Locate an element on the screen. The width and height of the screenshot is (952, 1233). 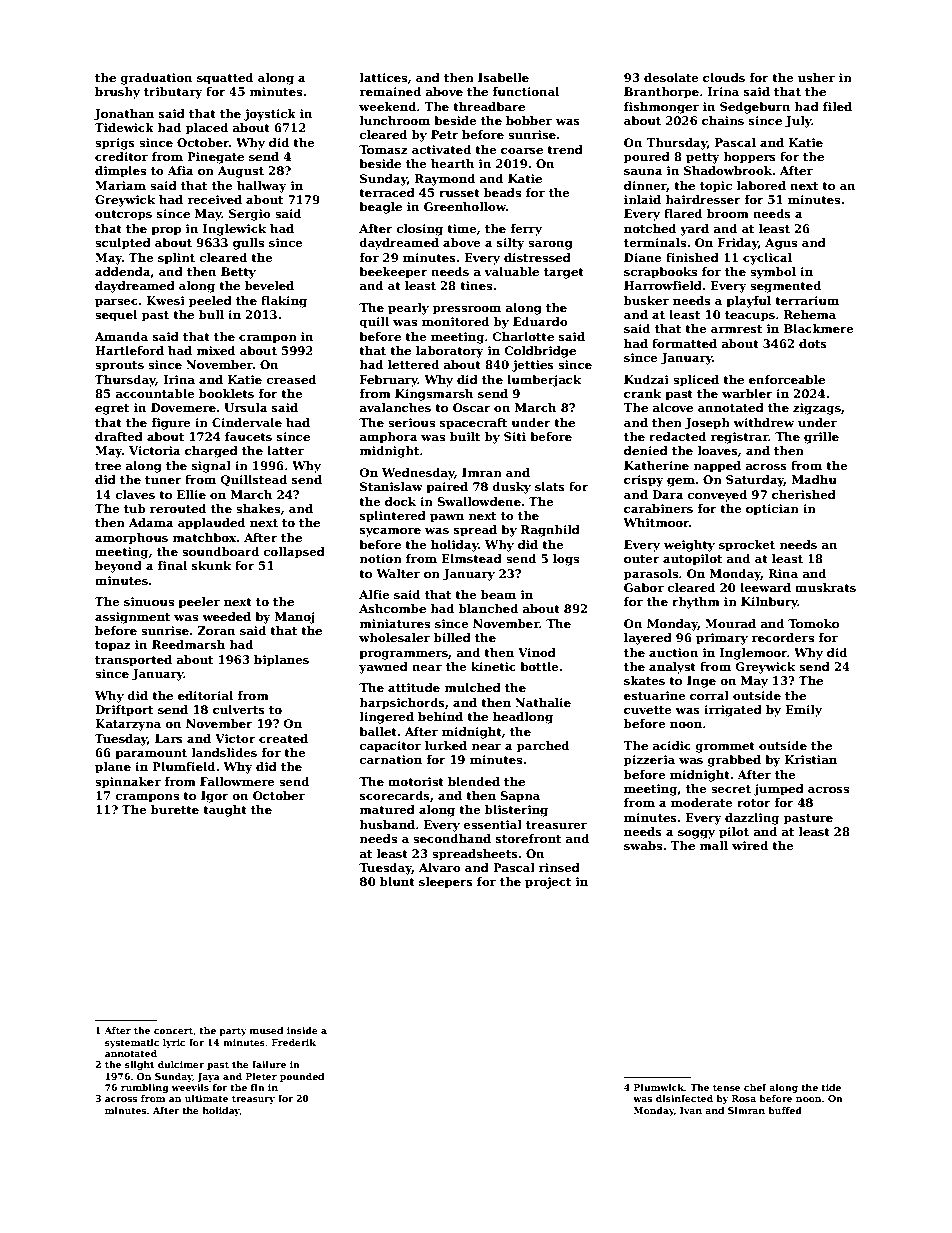
pounded is located at coordinates (302, 1077).
